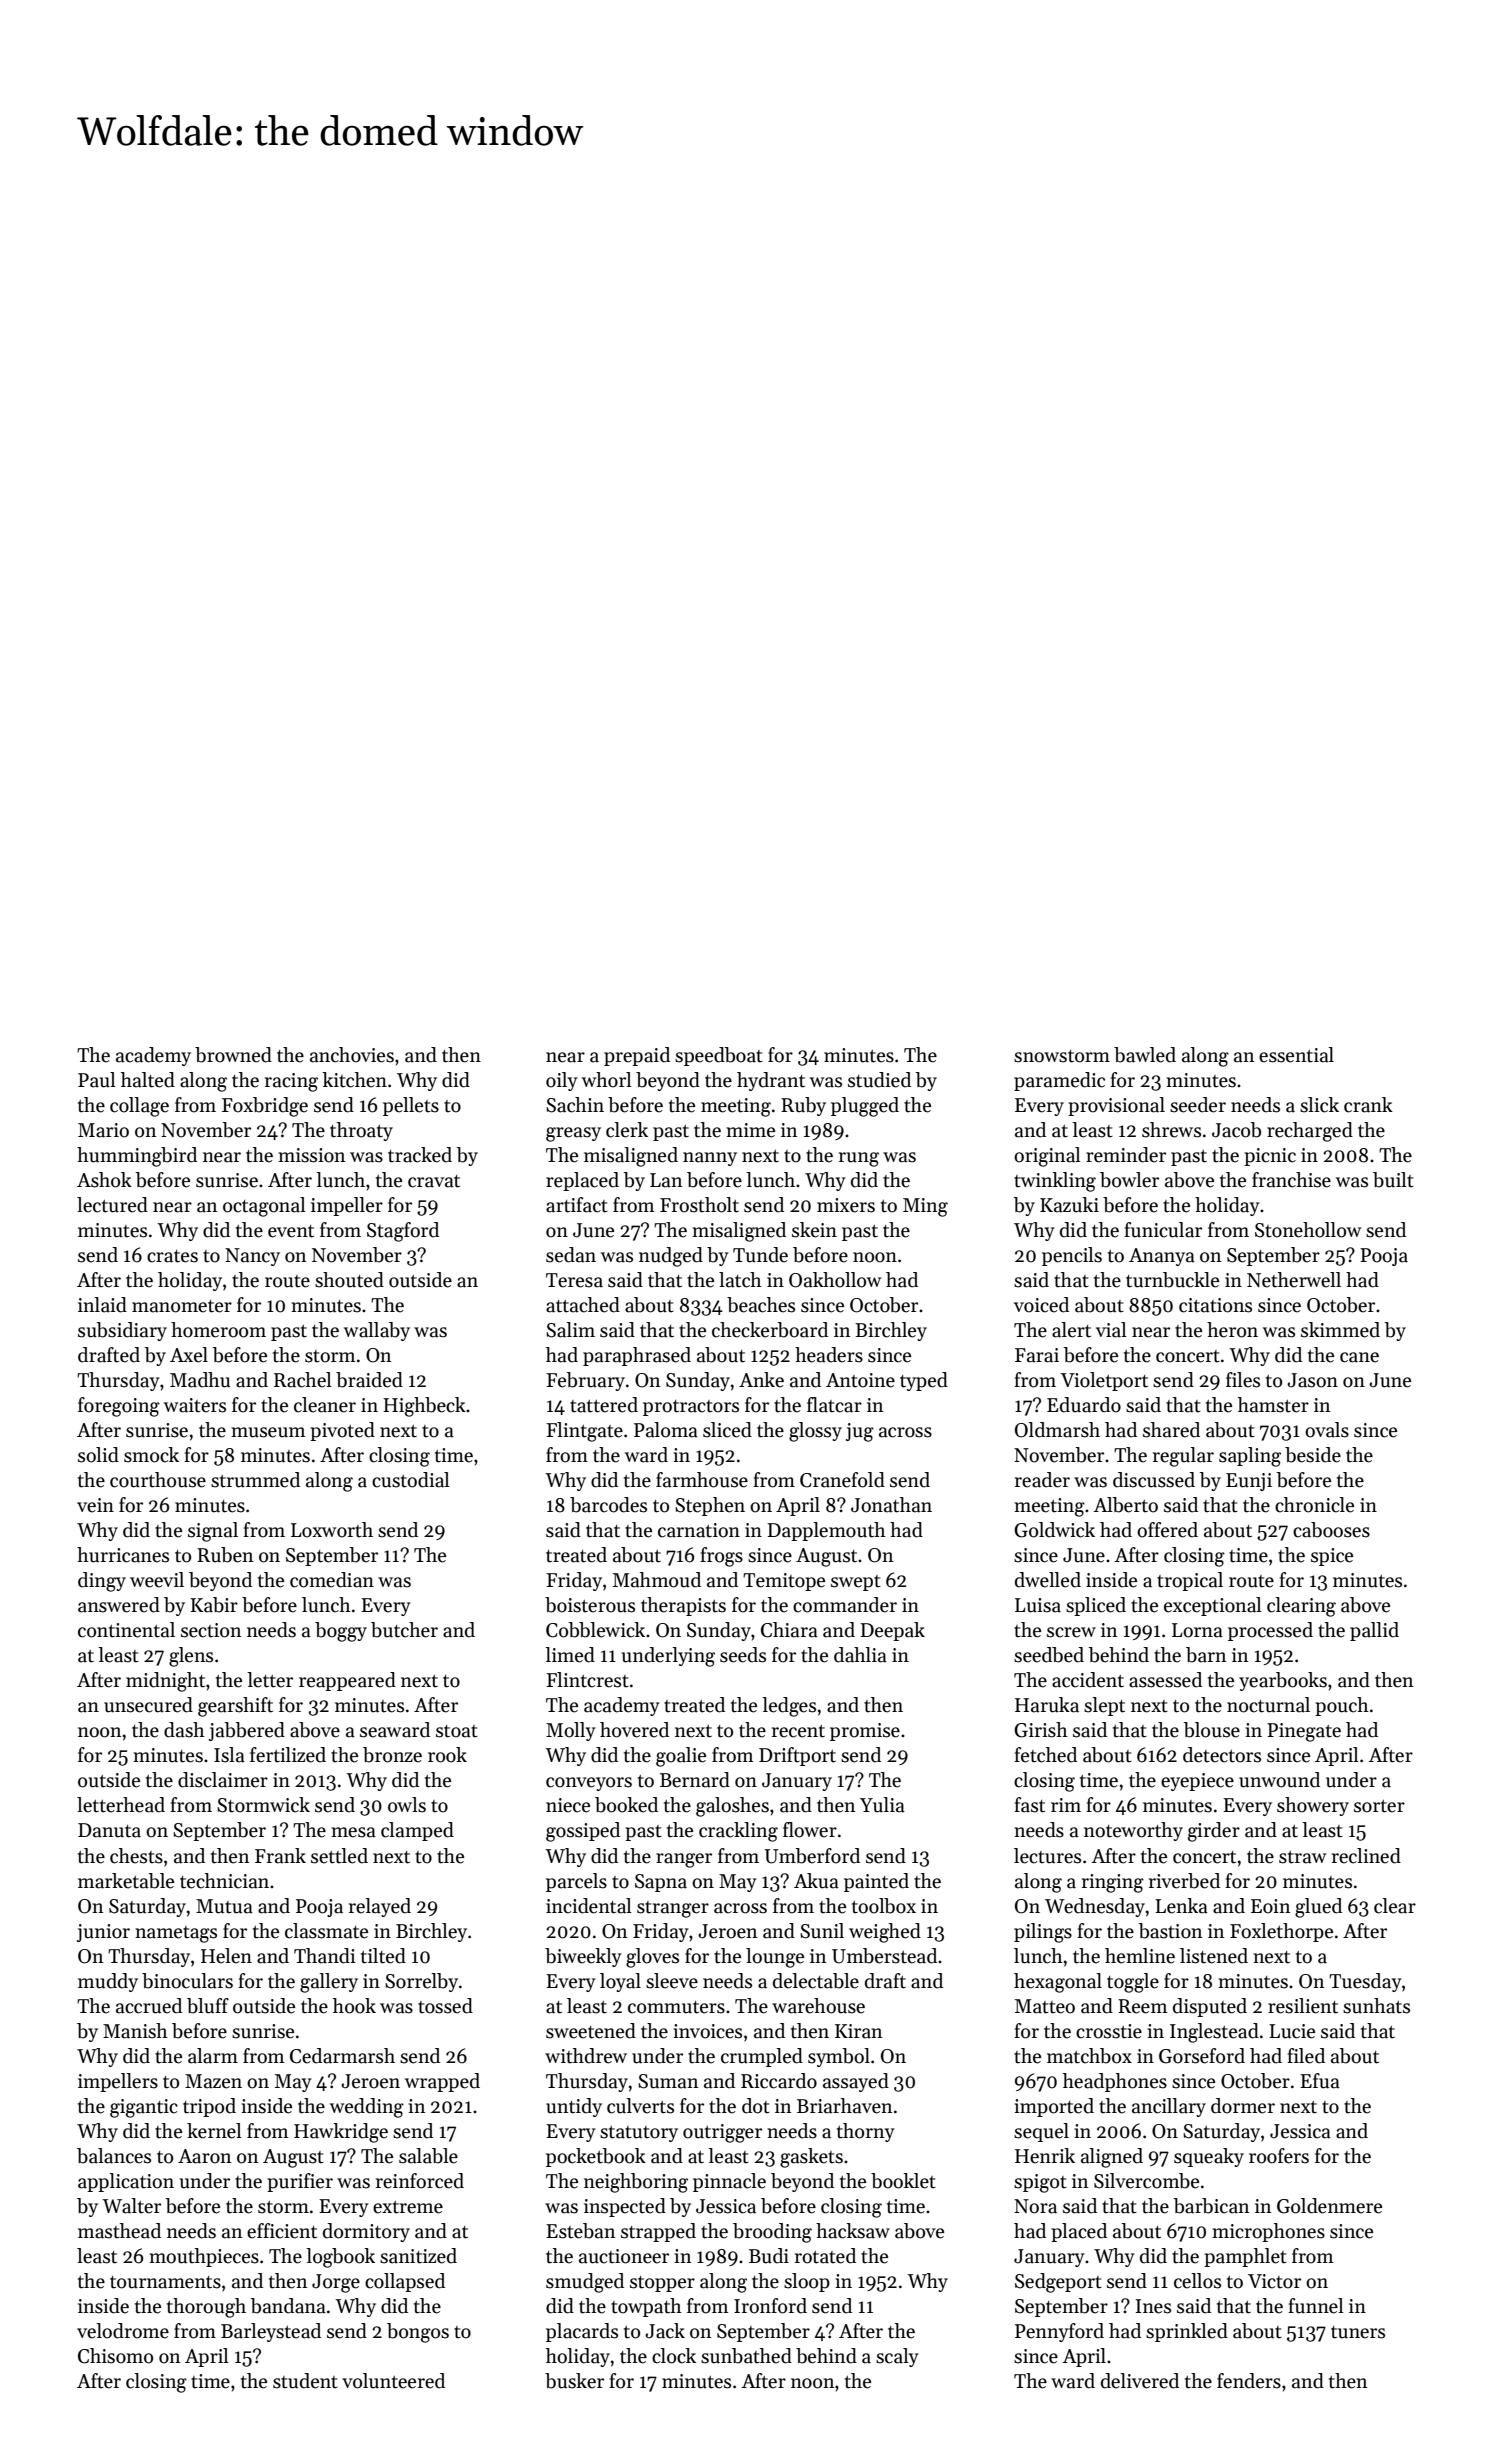 This screenshot has height=2464, width=1496. I want to click on gigantic, so click(144, 2108).
